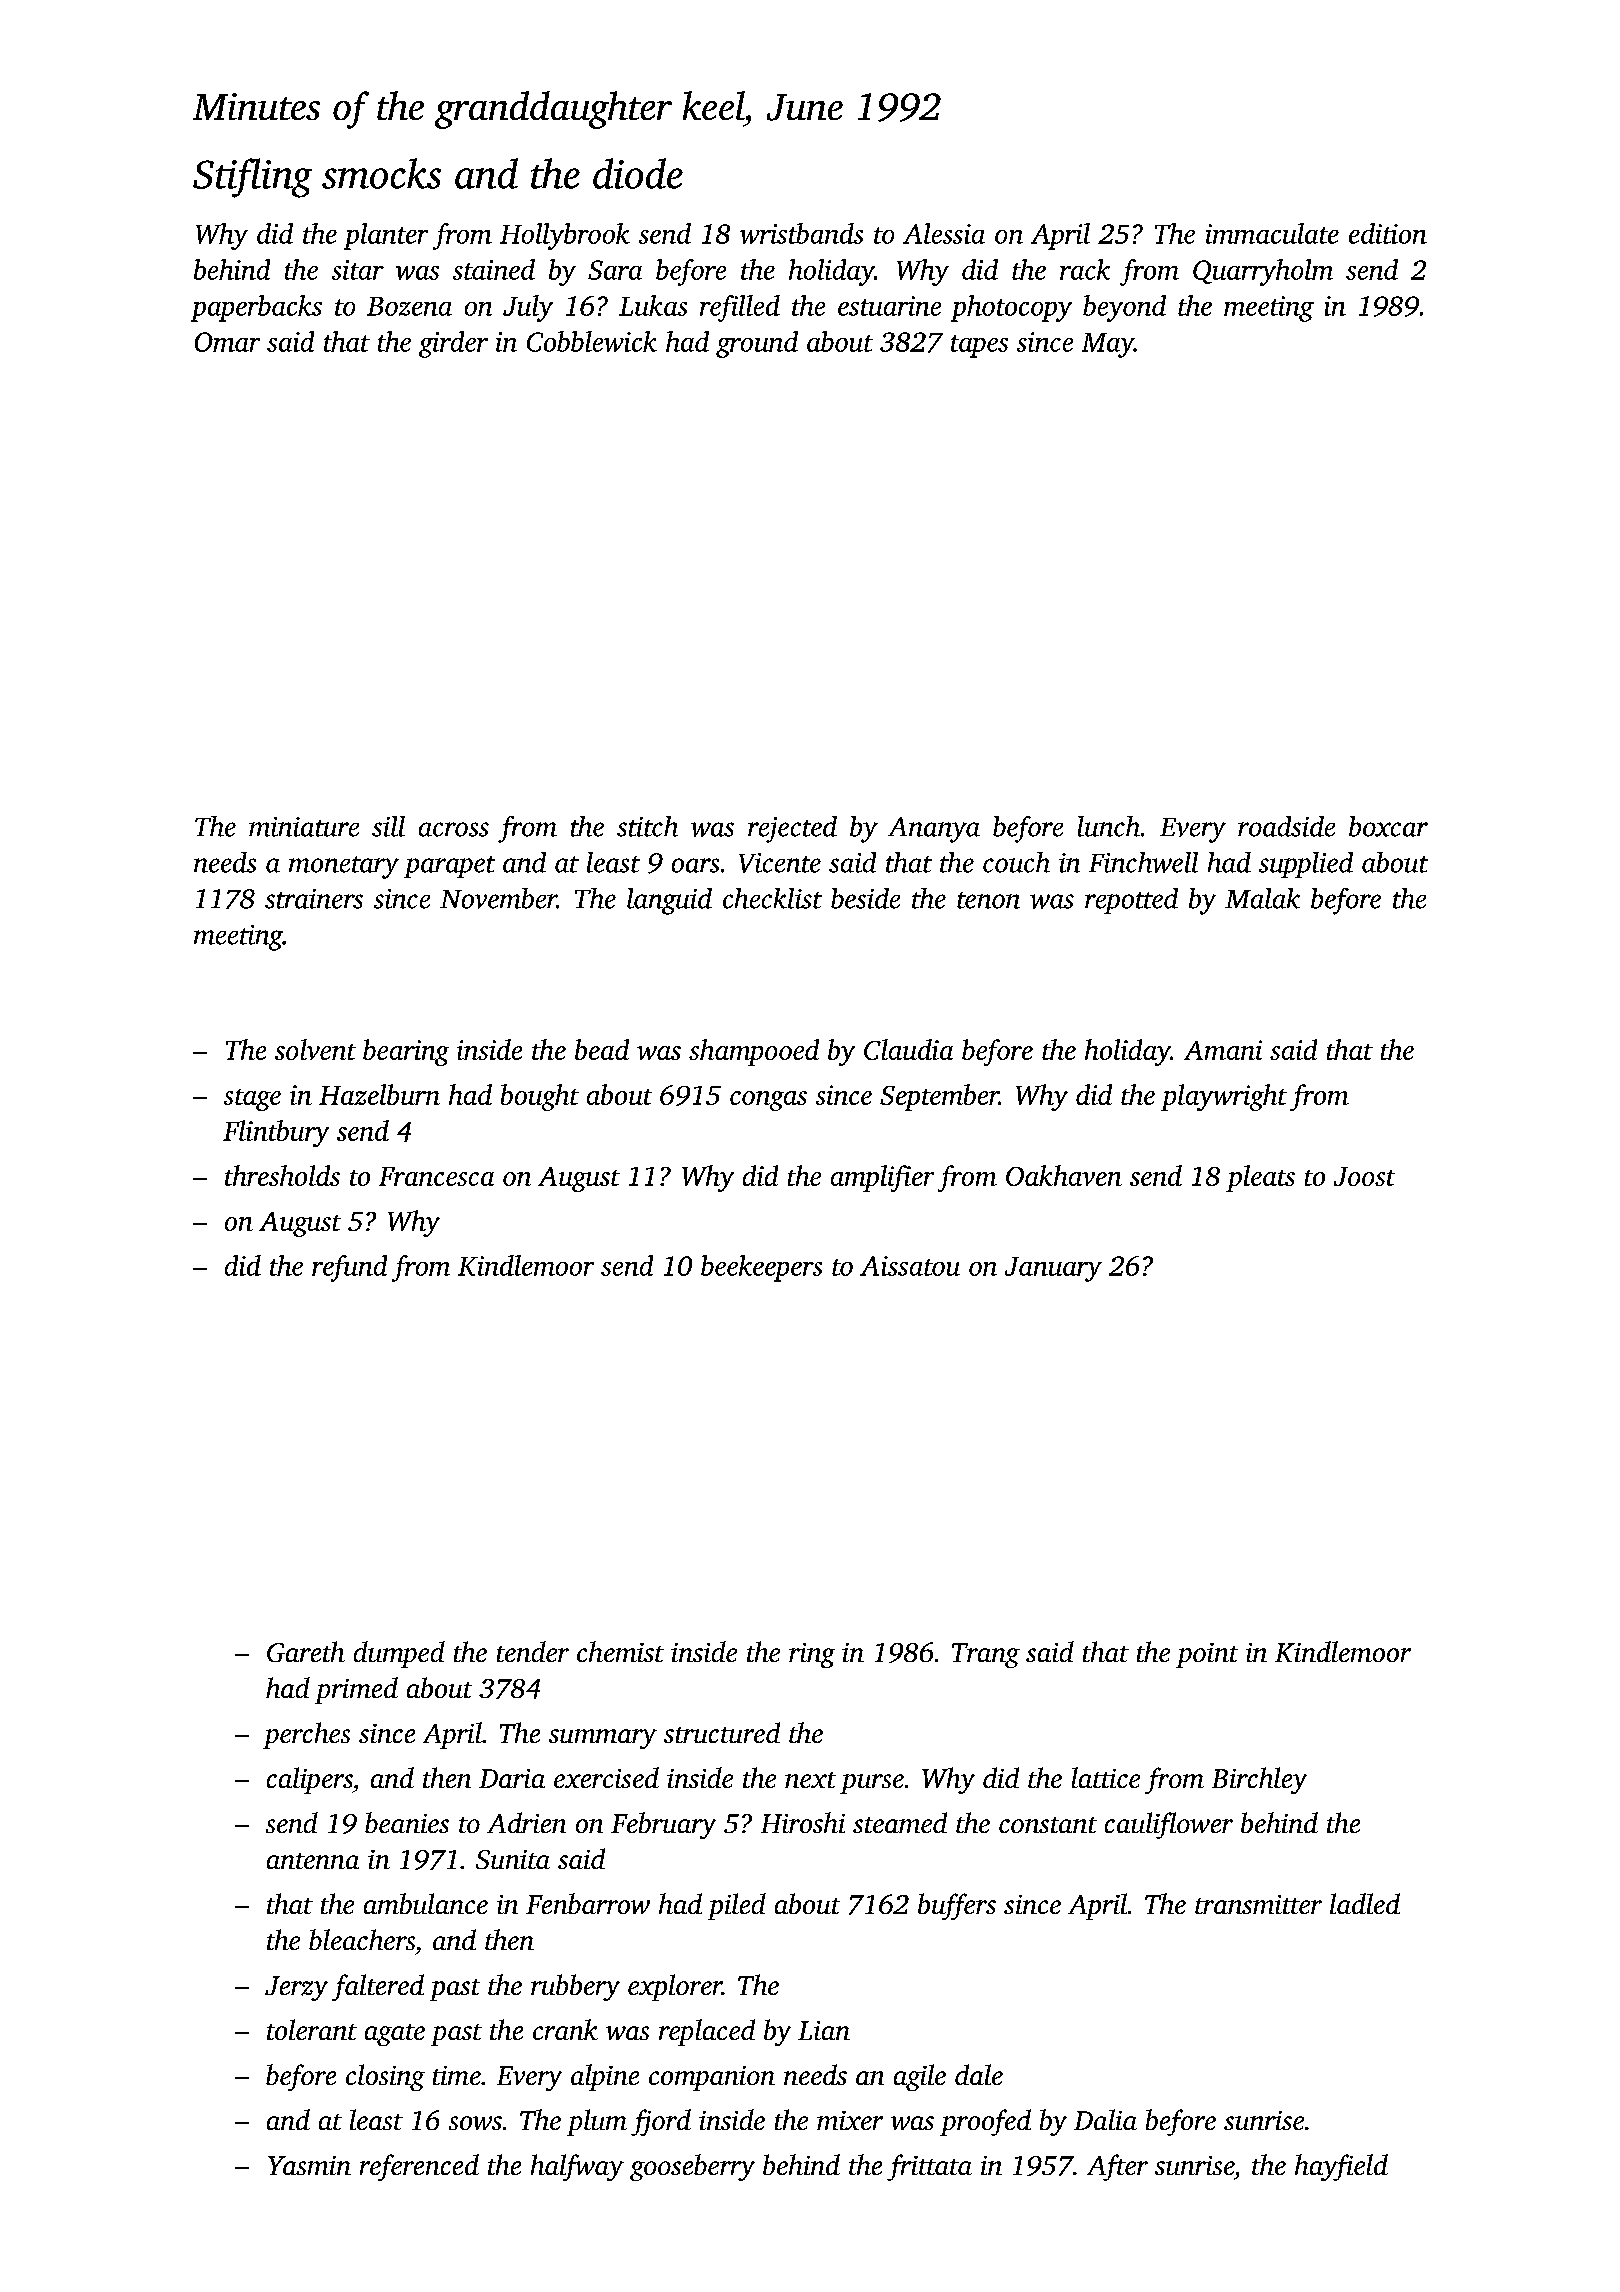 This screenshot has height=2292, width=1620. What do you see at coordinates (1085, 269) in the screenshot?
I see `rack` at bounding box center [1085, 269].
